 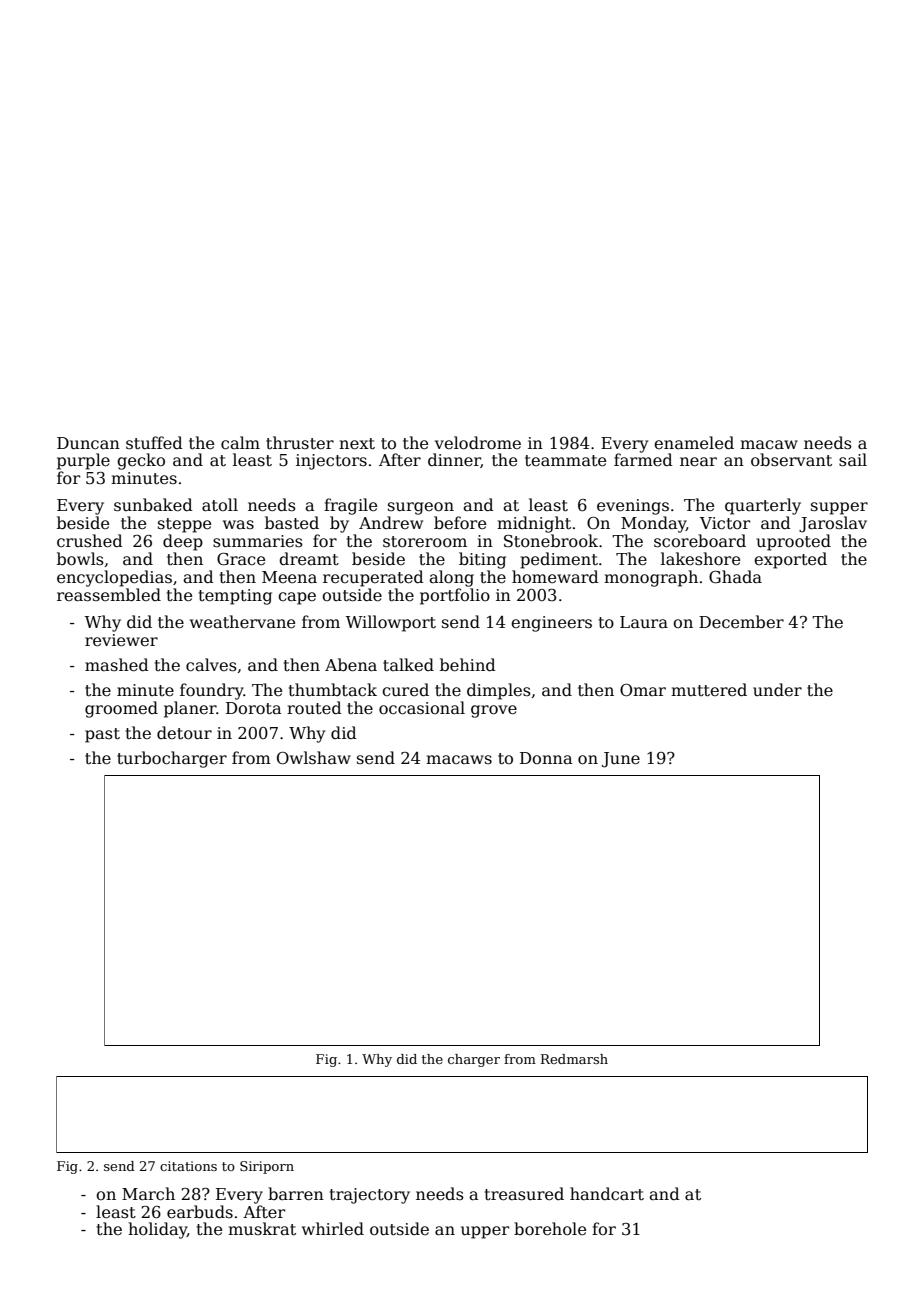 What do you see at coordinates (262, 1228) in the screenshot?
I see `muskrat` at bounding box center [262, 1228].
